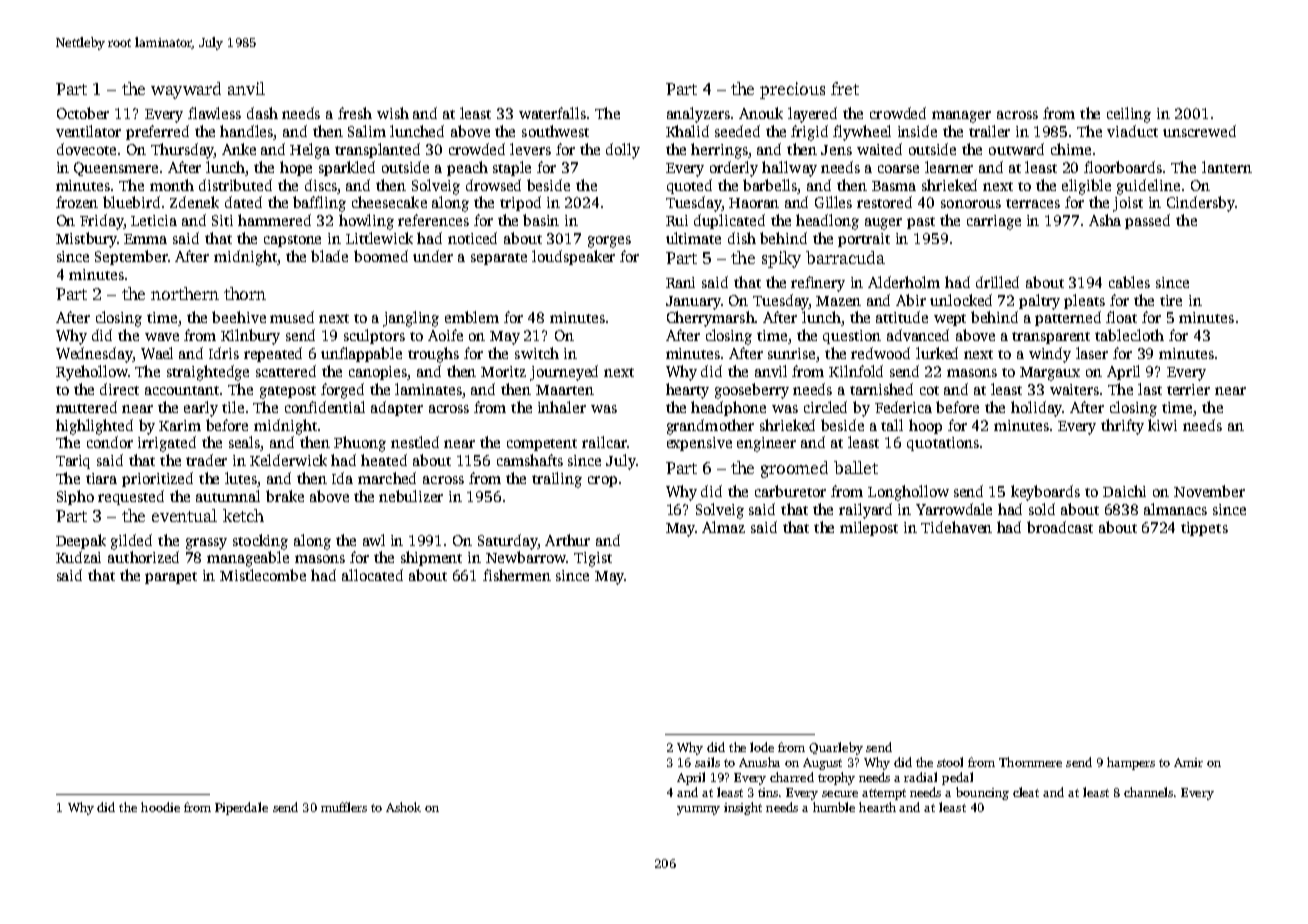  Describe the element at coordinates (877, 807) in the screenshot. I see `hearth` at that location.
